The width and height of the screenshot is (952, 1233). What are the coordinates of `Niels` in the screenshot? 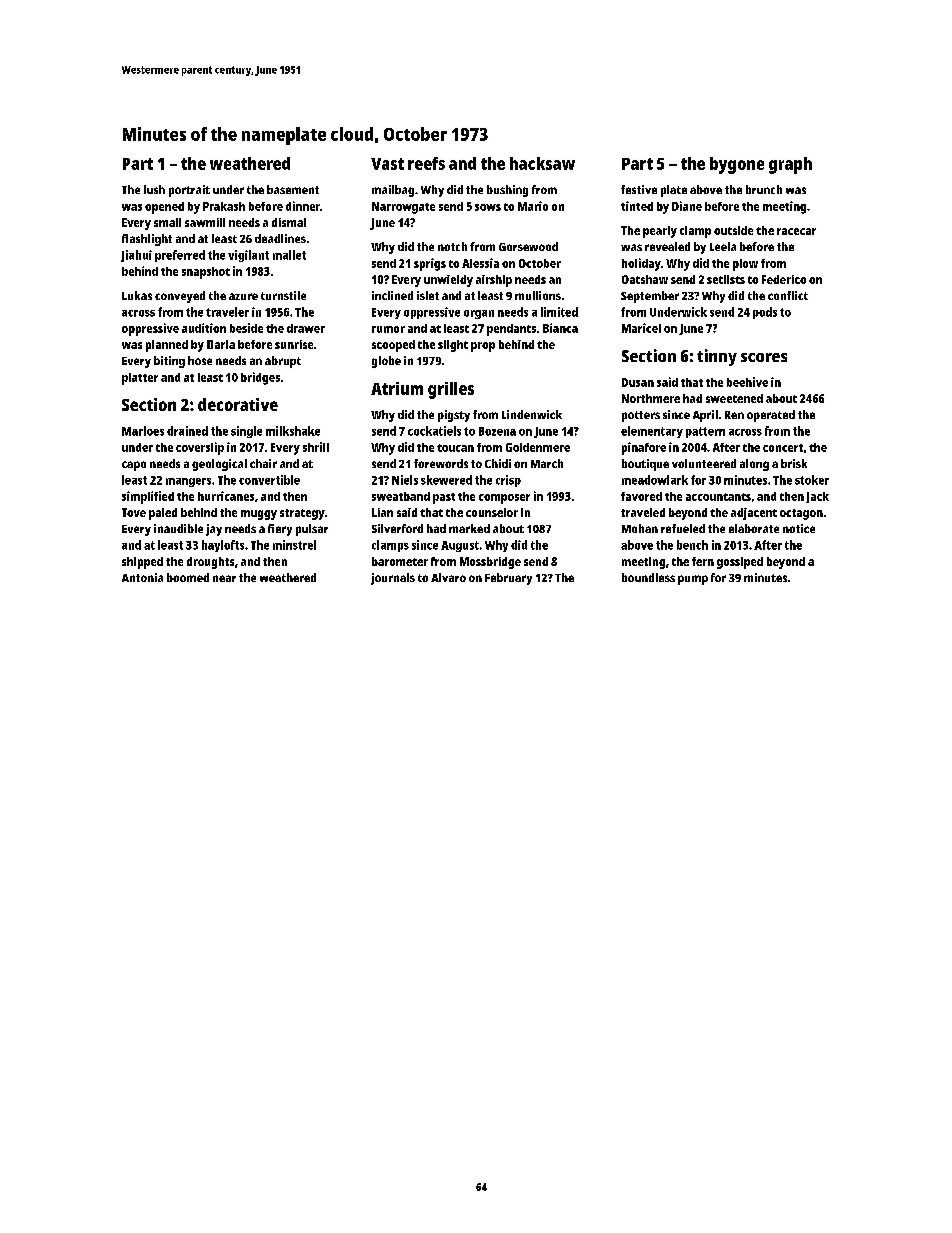 It's located at (405, 480).
